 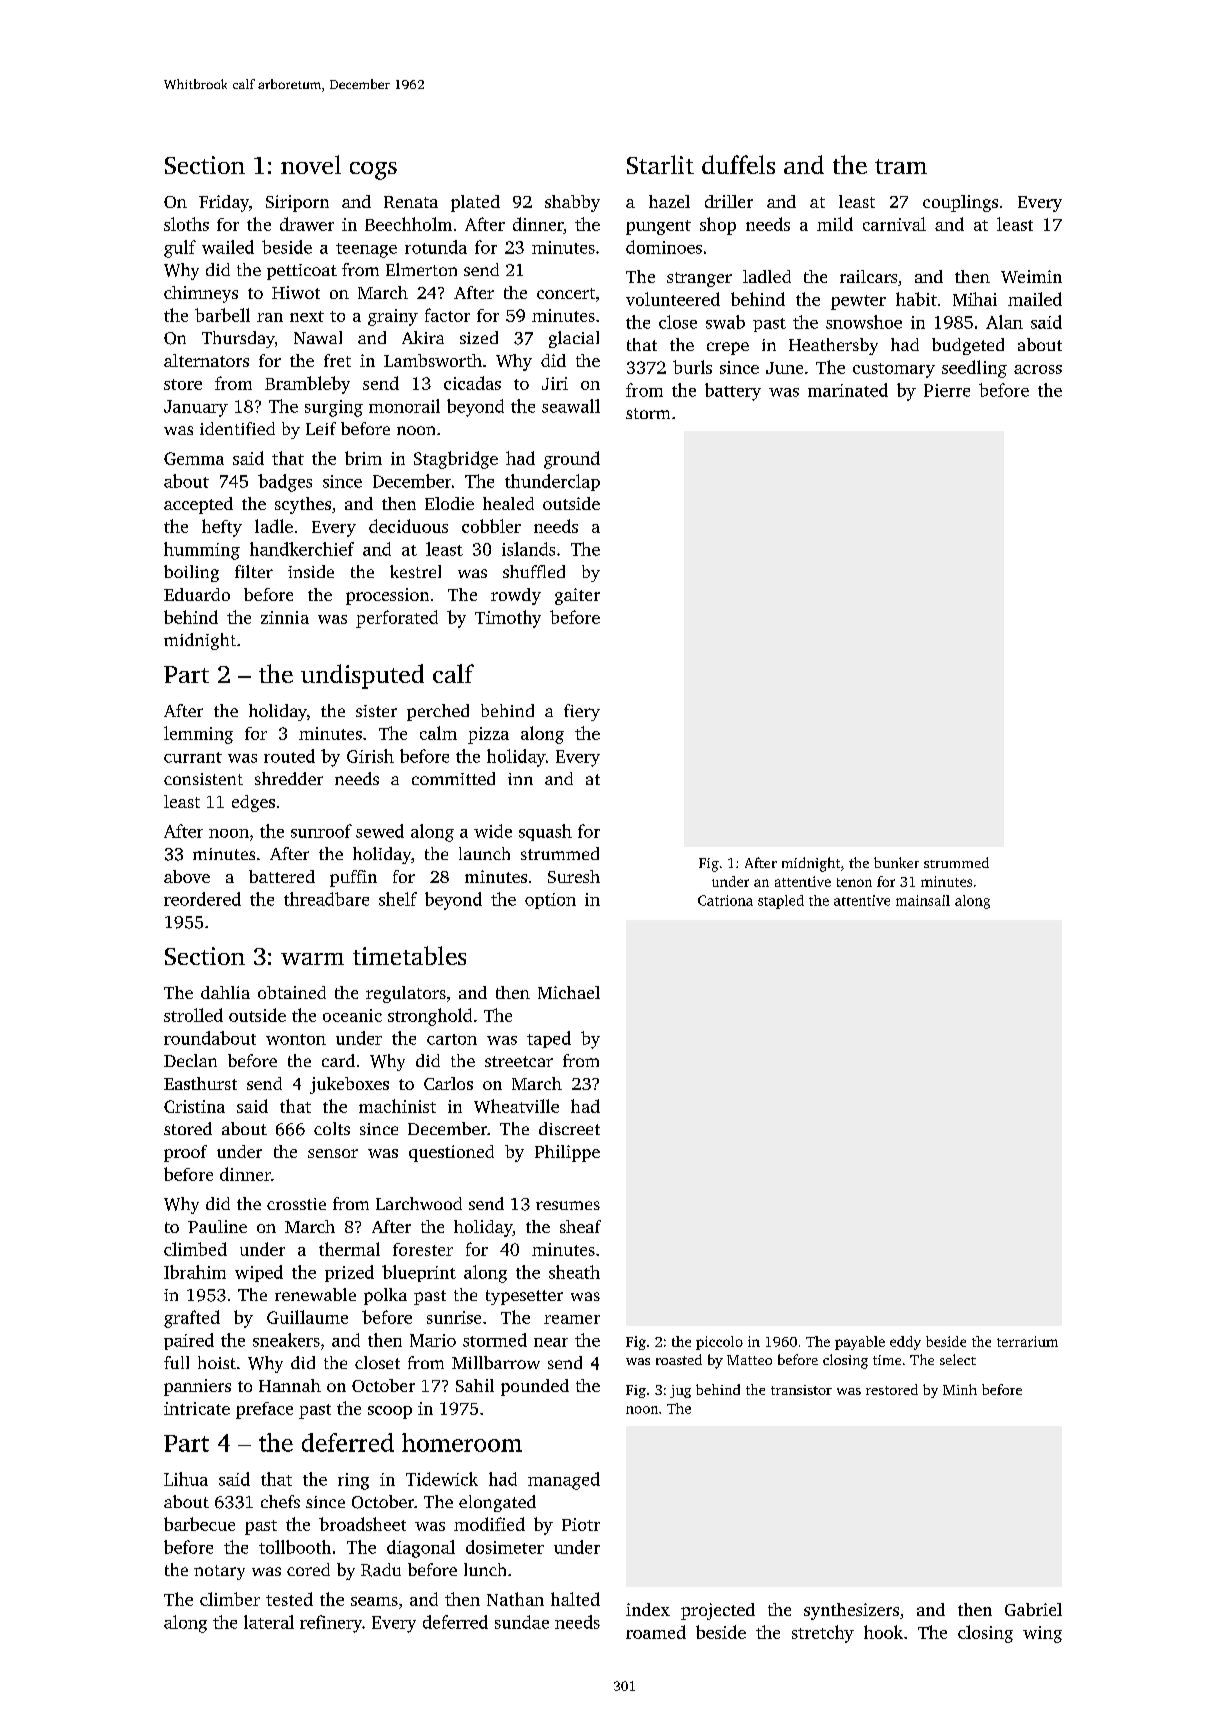 What do you see at coordinates (848, 390) in the image?
I see `marinated` at bounding box center [848, 390].
